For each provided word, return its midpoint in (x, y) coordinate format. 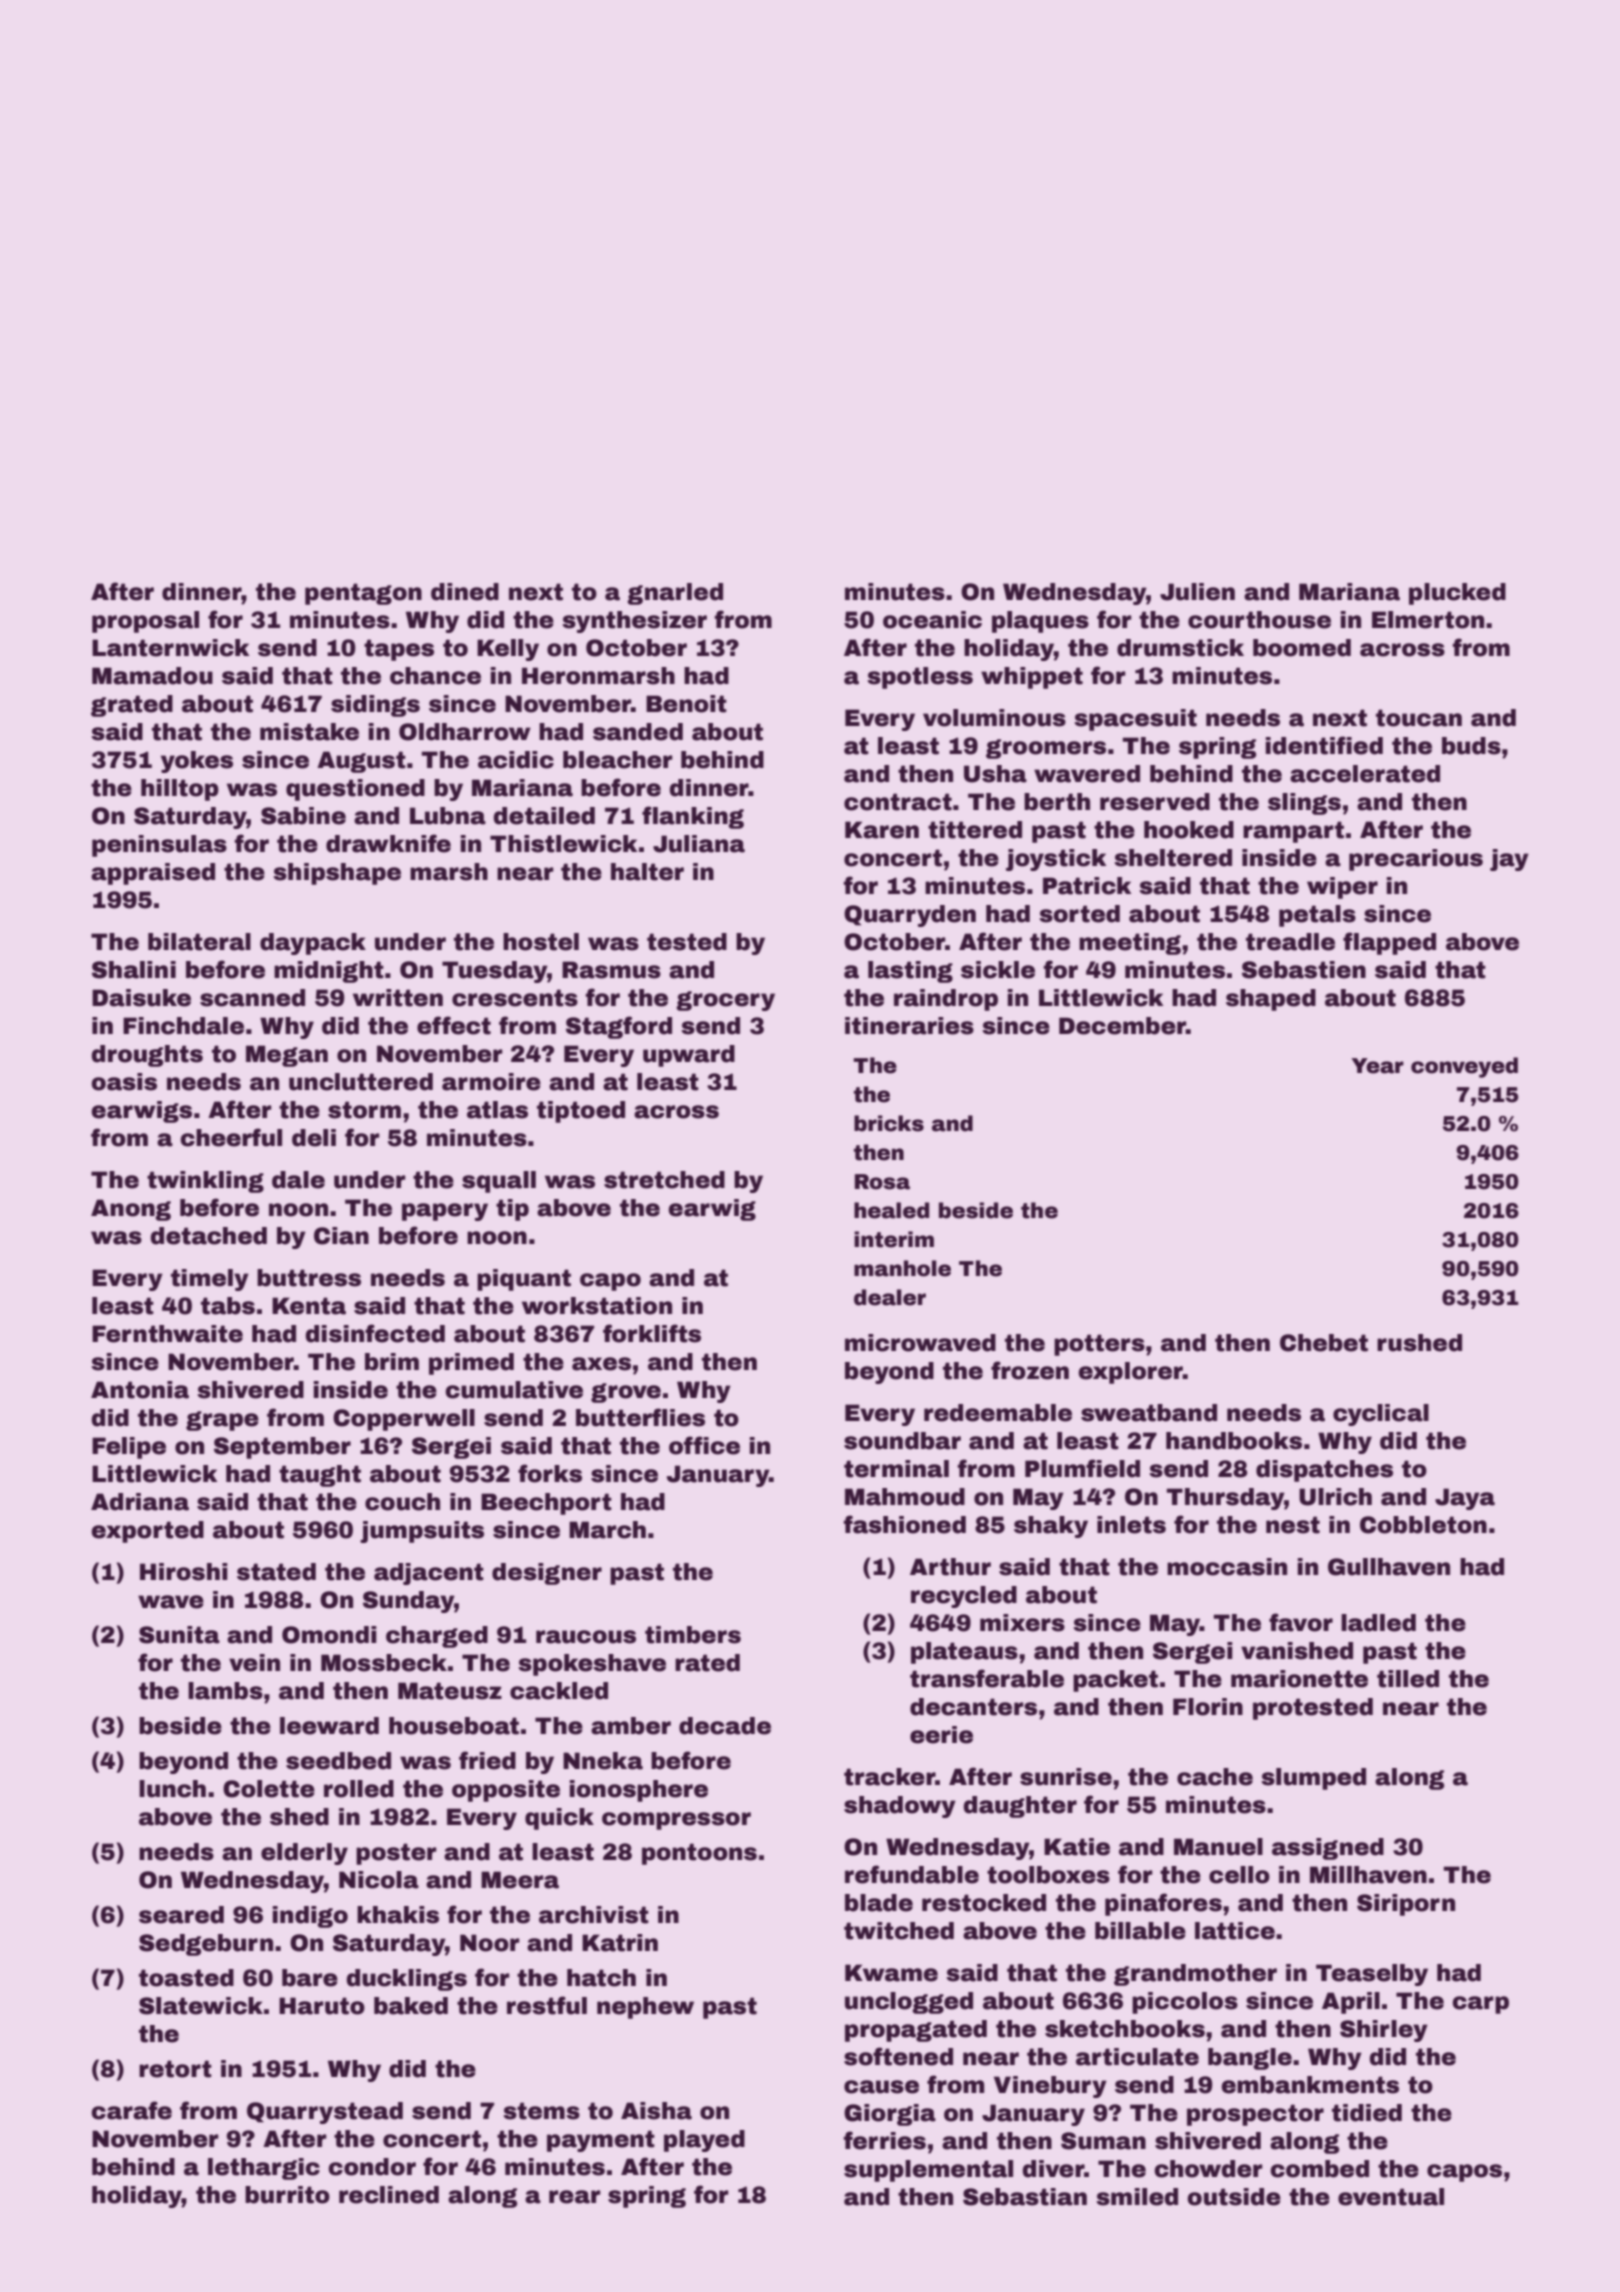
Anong (131, 1210)
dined (465, 592)
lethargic (264, 2169)
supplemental (928, 2171)
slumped (1313, 1779)
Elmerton (1428, 620)
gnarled (675, 594)
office (704, 1445)
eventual (1391, 2197)
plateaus (964, 1653)
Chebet (1324, 1343)
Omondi (329, 1635)
